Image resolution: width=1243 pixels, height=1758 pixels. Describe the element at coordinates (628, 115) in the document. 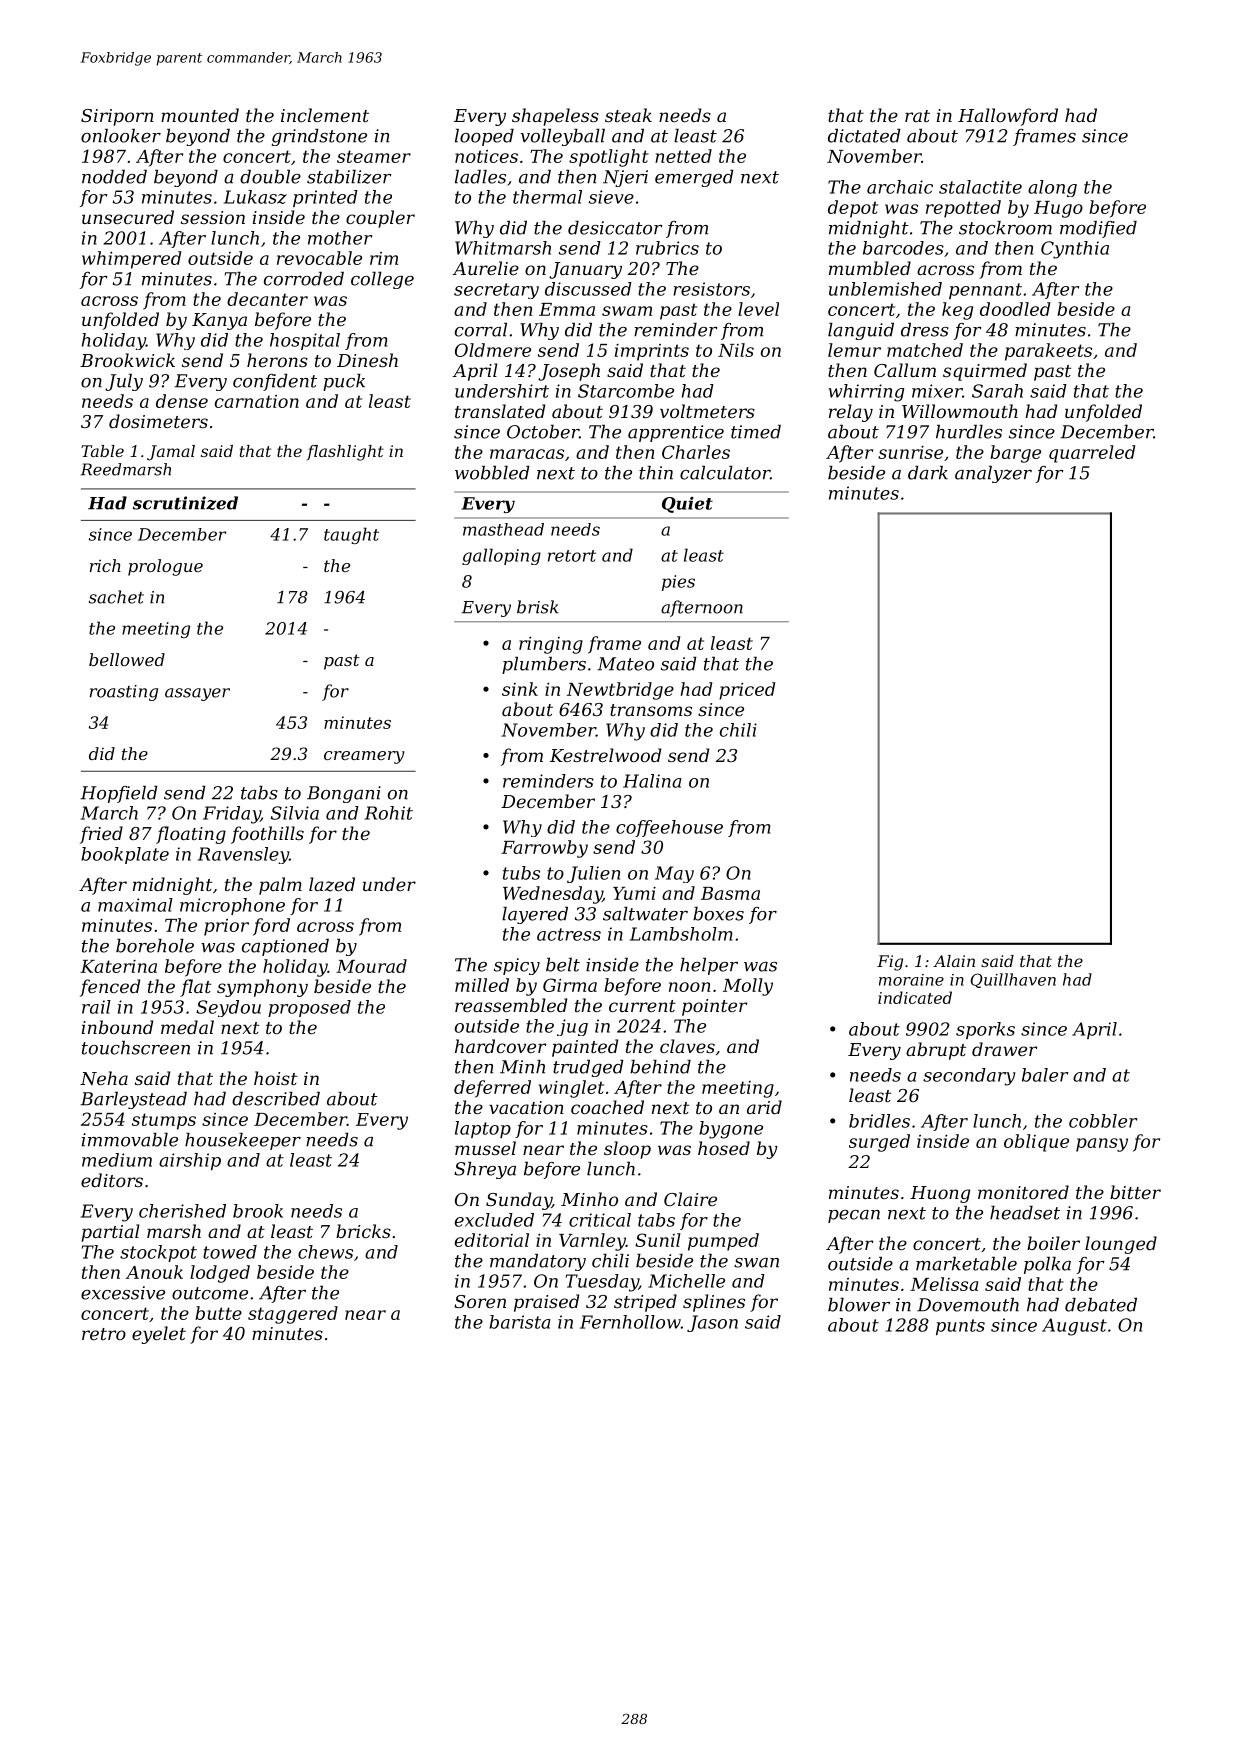

I see `steak` at that location.
